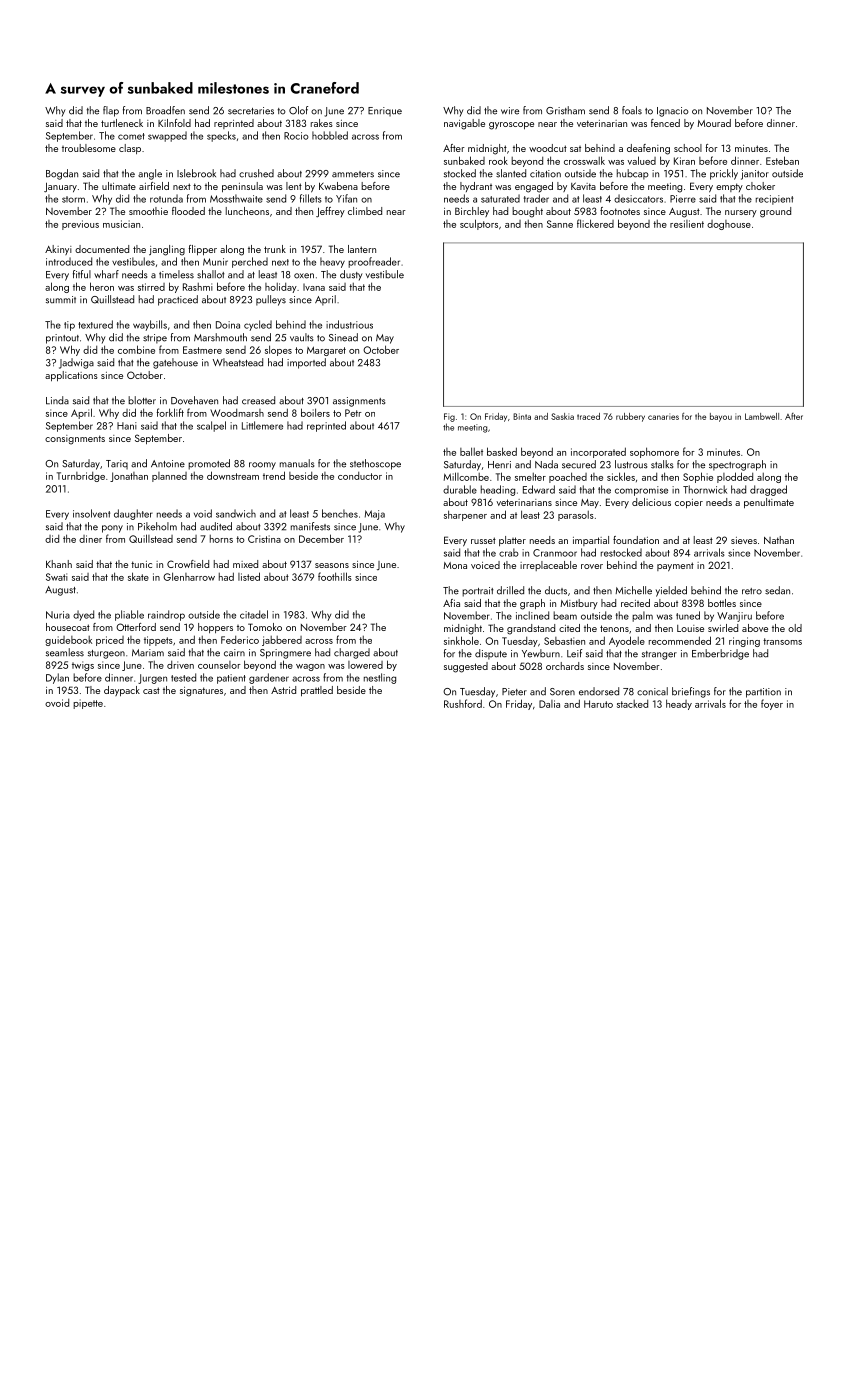 The image size is (849, 1400). Describe the element at coordinates (476, 187) in the document. I see `hydrant` at that location.
